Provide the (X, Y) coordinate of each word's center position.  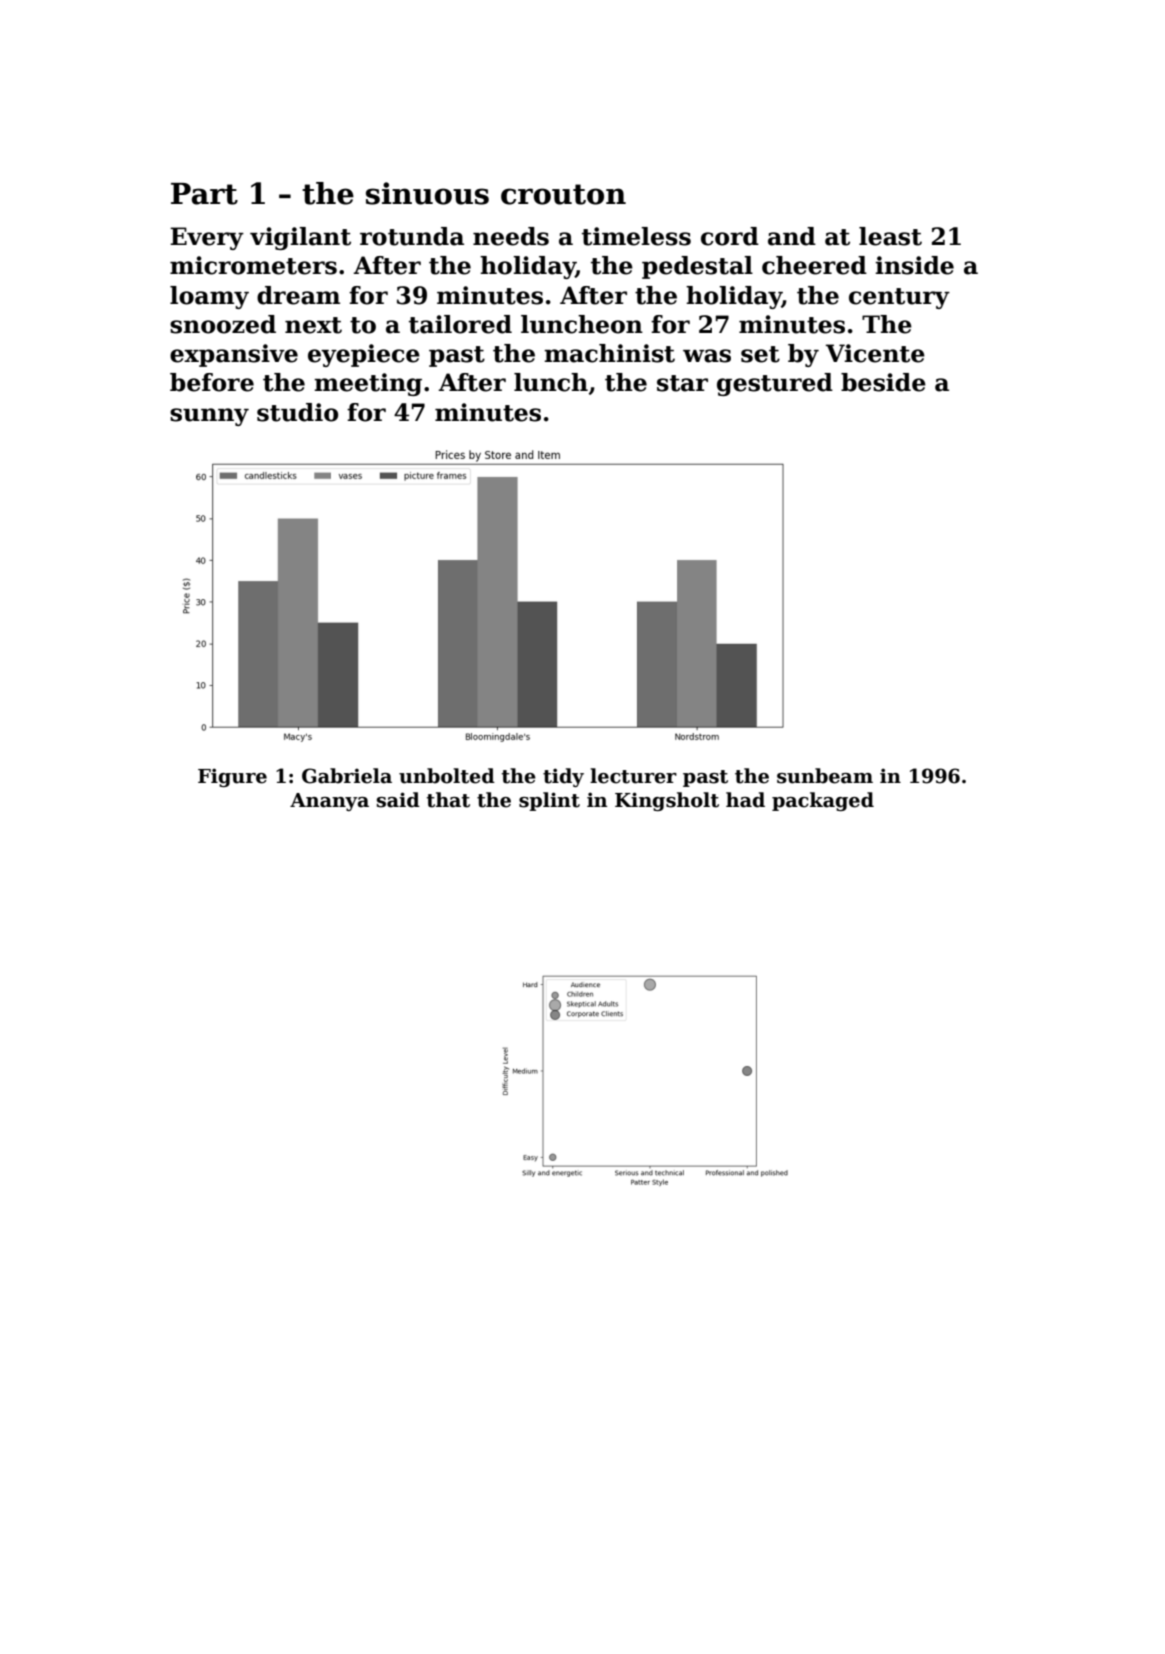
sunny (209, 417)
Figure (232, 777)
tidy (563, 777)
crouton (563, 194)
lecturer (633, 776)
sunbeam (825, 776)
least (890, 236)
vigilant (300, 238)
